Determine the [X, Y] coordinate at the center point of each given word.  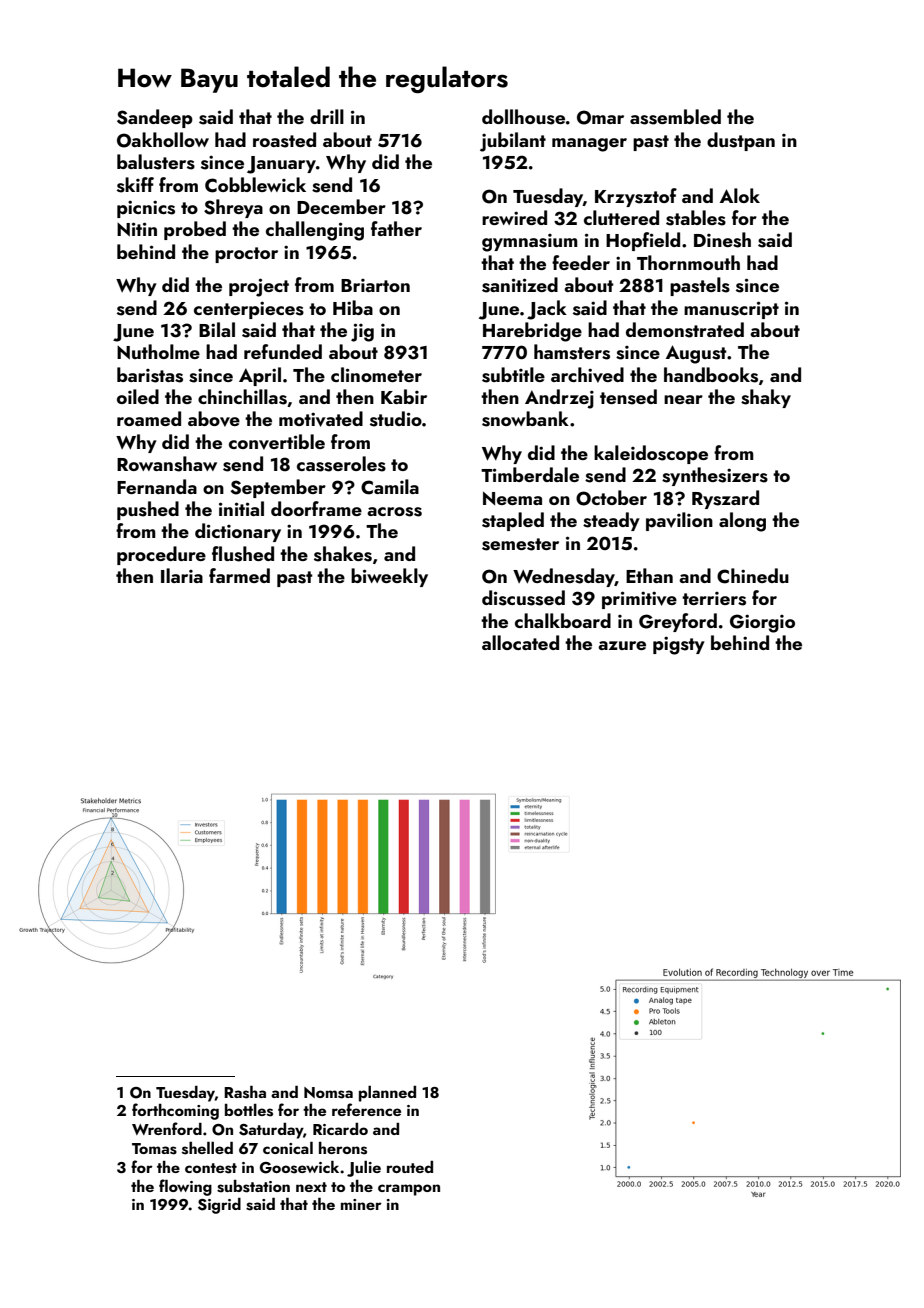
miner [361, 1204]
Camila [390, 487]
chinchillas [242, 397]
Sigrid [219, 1206]
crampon [409, 1190]
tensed [628, 397]
